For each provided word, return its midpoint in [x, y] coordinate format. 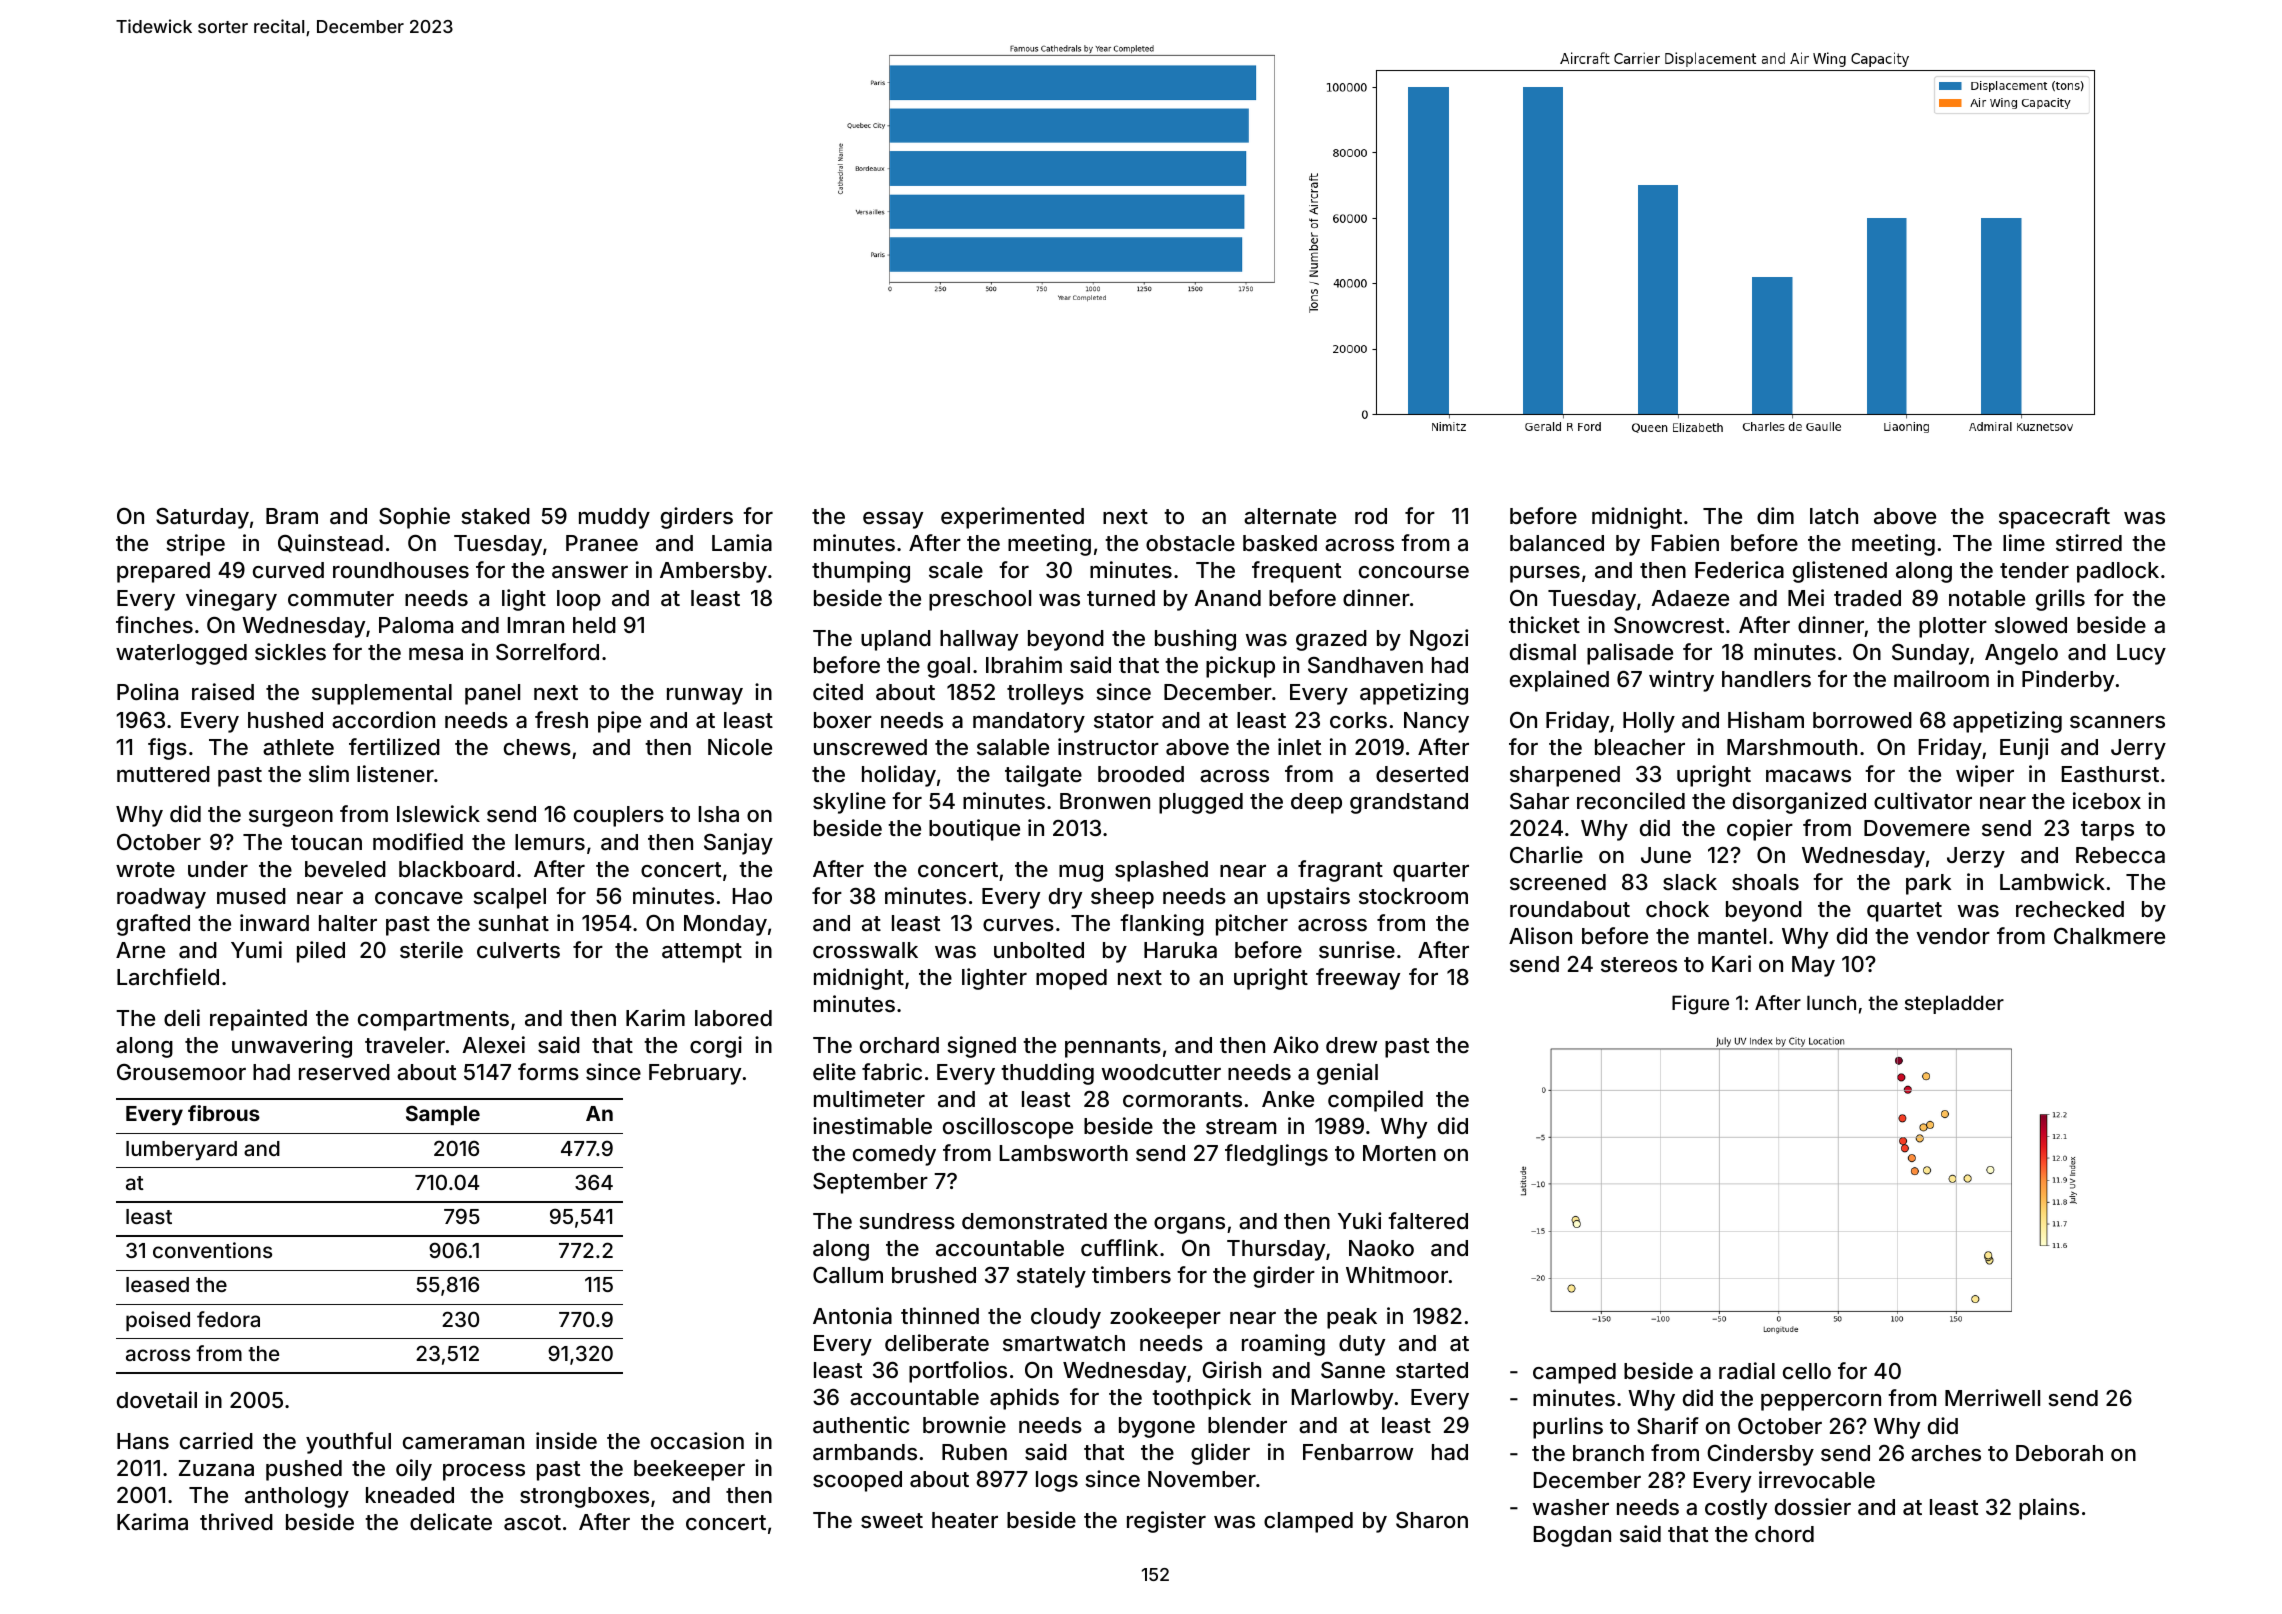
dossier [1813, 1506]
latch [1834, 516]
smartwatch [1064, 1343]
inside [566, 1440]
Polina [147, 692]
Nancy [1436, 722]
